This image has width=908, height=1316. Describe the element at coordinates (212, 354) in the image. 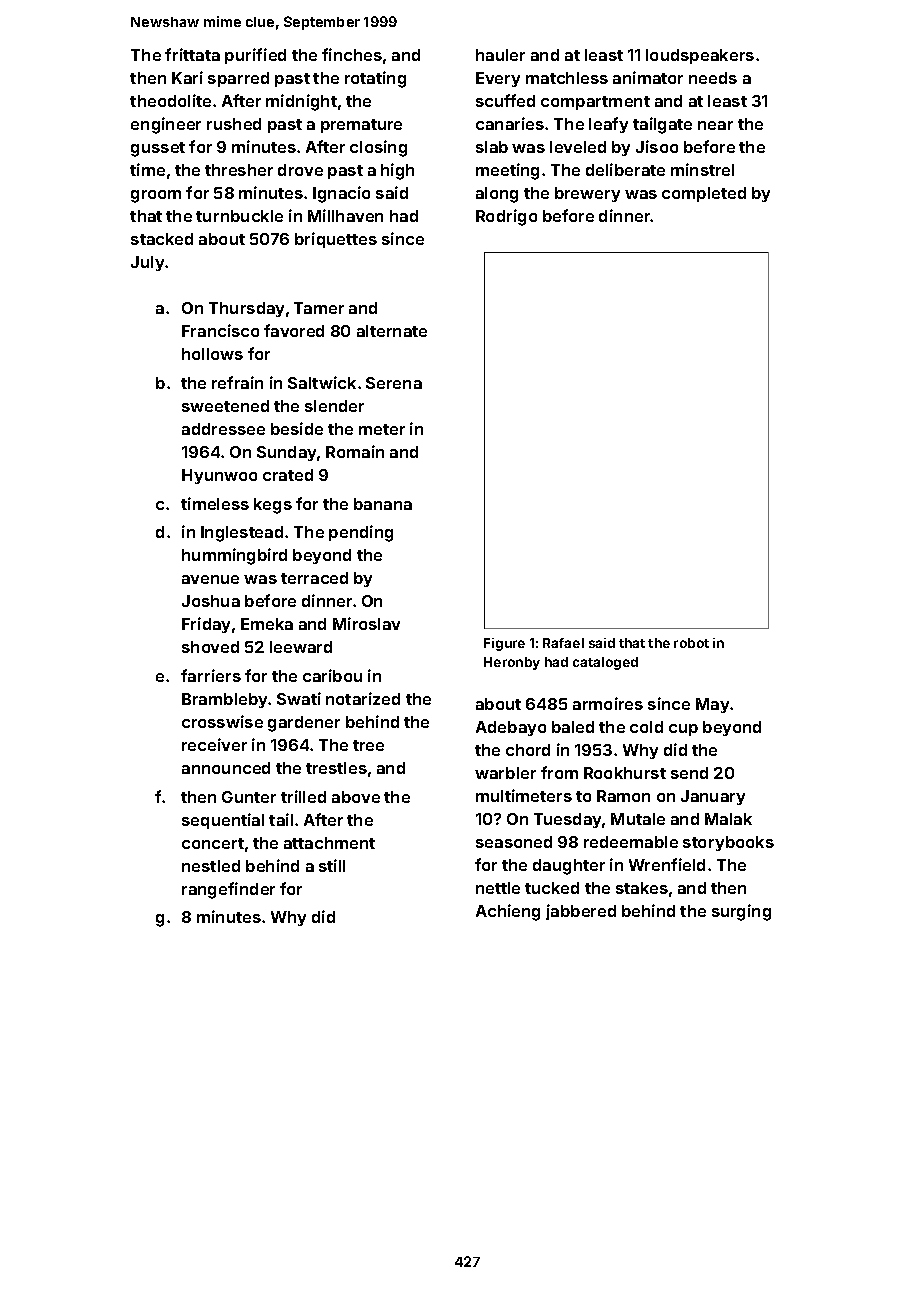

I see `hollows` at that location.
